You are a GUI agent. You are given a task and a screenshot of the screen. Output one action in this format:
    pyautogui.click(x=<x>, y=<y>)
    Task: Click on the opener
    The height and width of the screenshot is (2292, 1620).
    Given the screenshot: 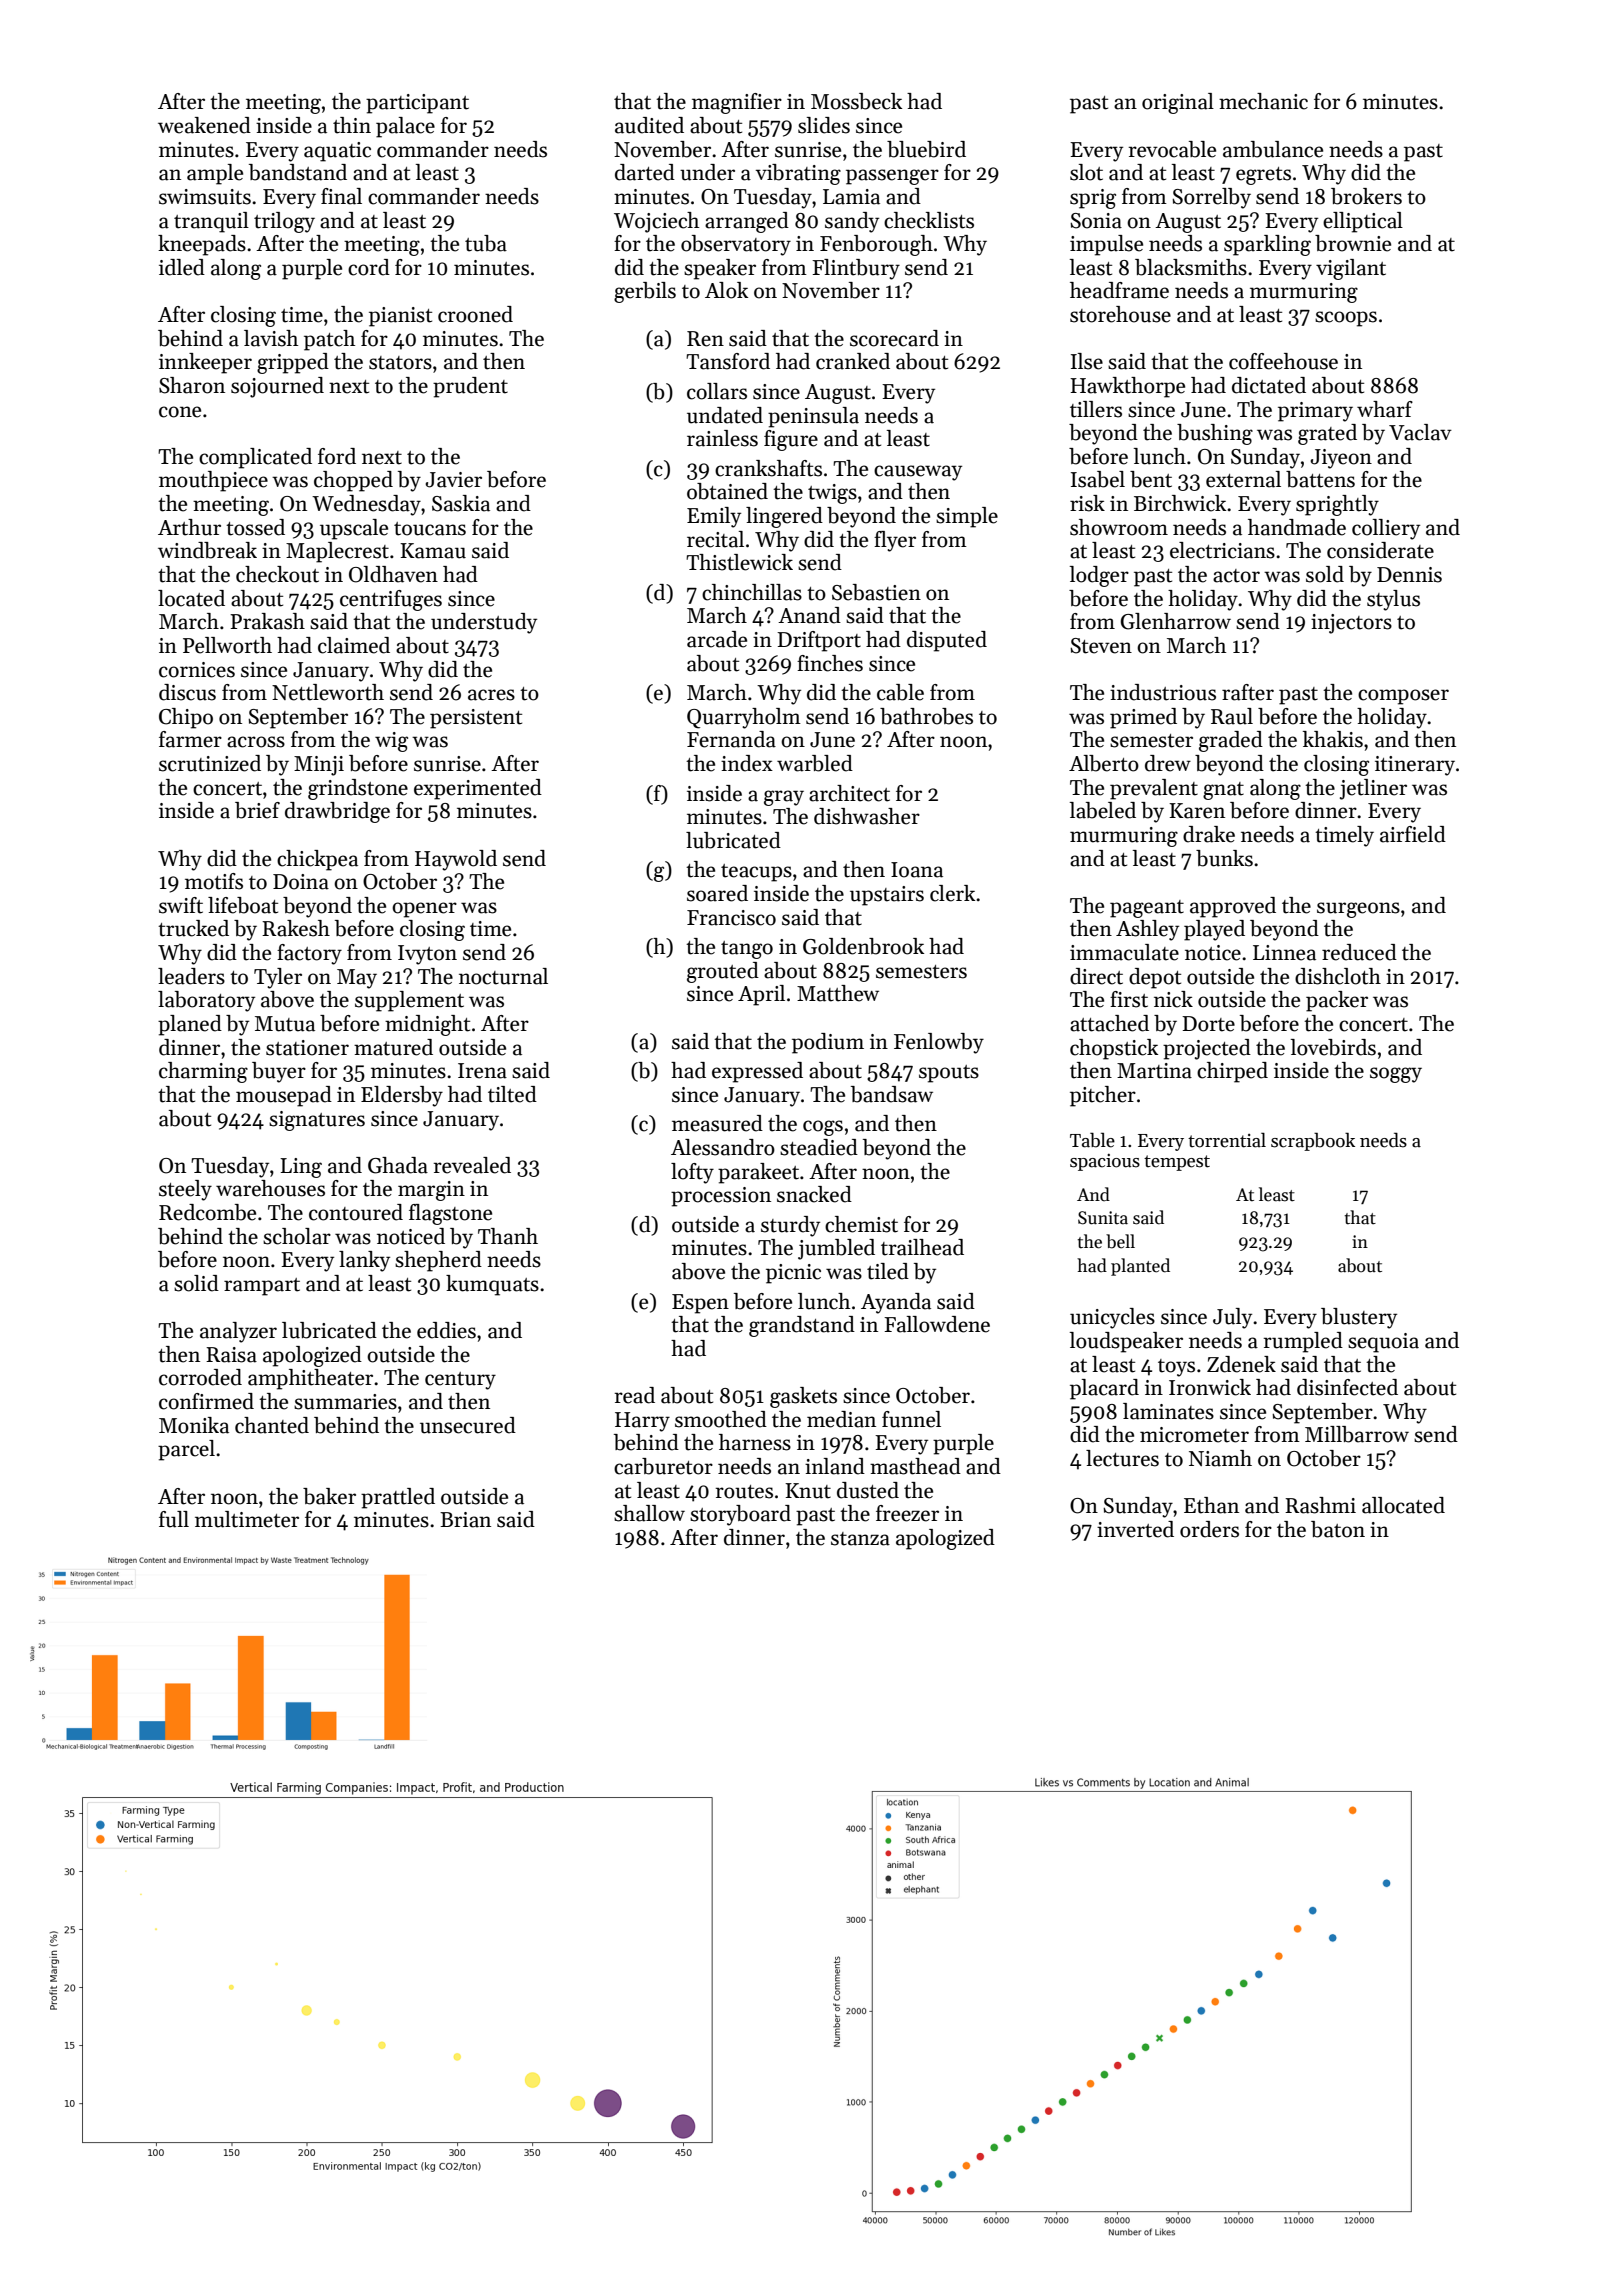 What is the action you would take?
    pyautogui.click(x=424, y=910)
